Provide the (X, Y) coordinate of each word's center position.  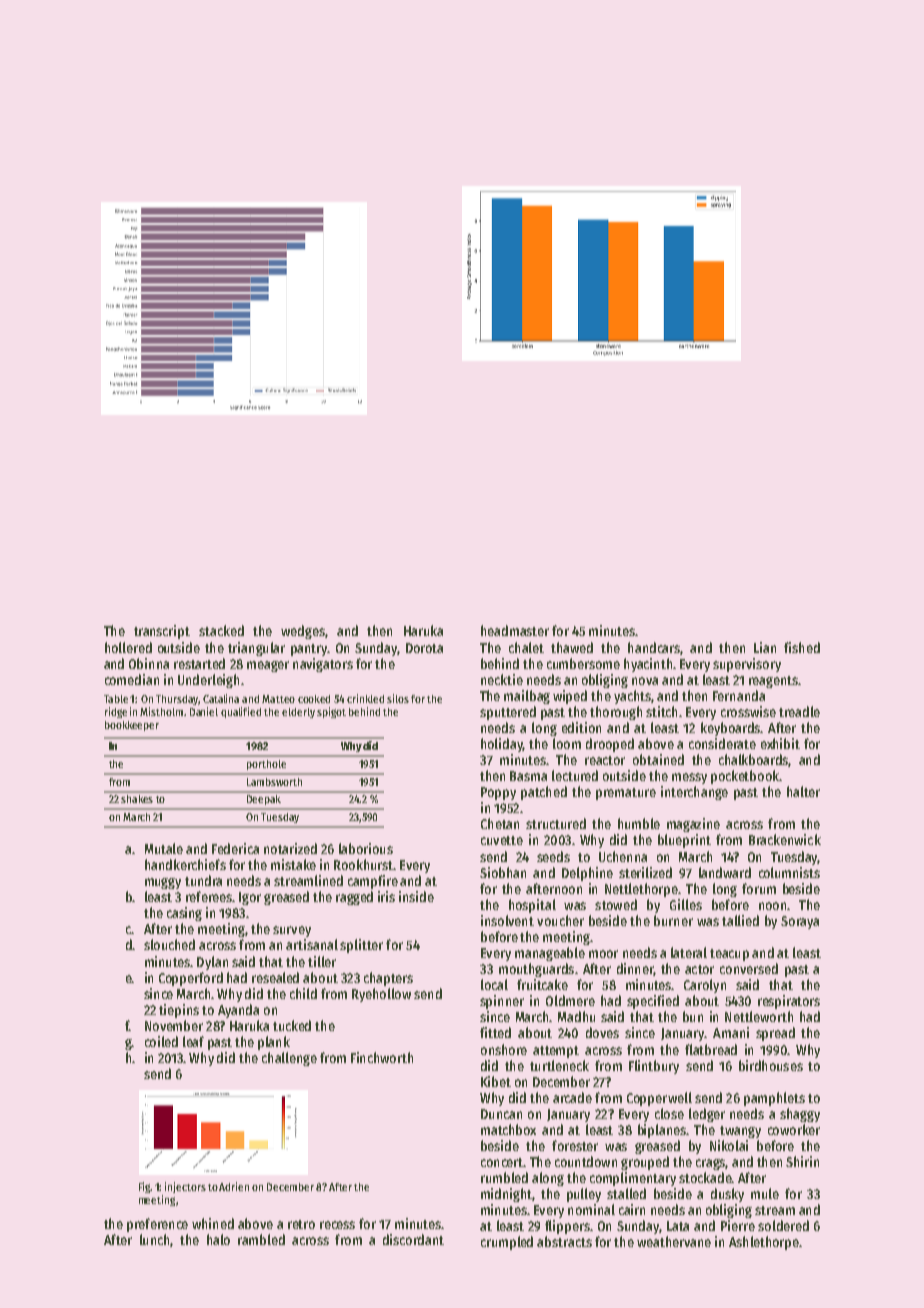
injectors (185, 1187)
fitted (495, 1032)
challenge (289, 1059)
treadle (799, 711)
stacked (221, 630)
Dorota (424, 648)
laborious (366, 848)
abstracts (564, 1241)
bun (693, 1016)
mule (765, 1193)
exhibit (780, 743)
